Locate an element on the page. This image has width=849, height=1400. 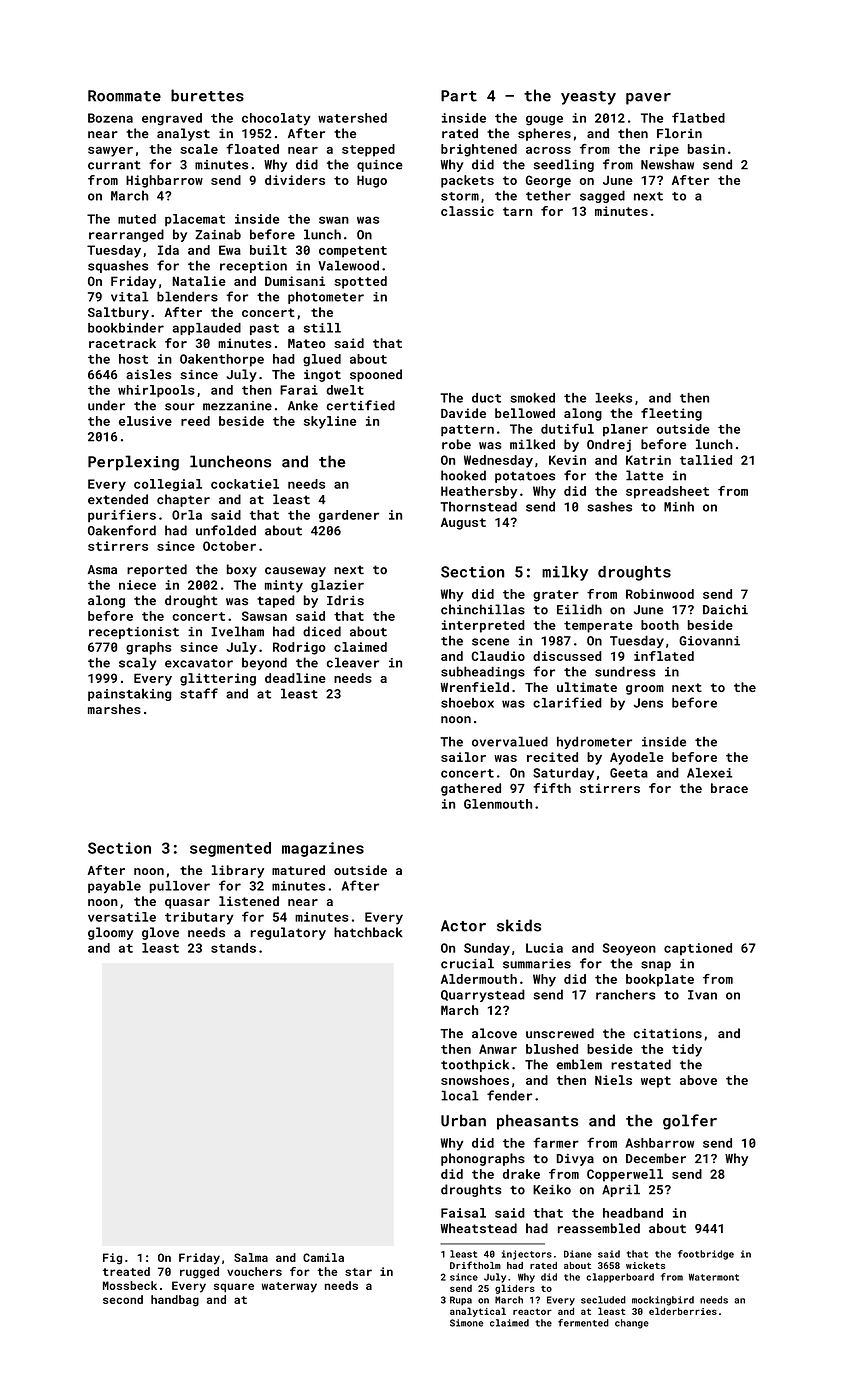
second is located at coordinates (123, 1299).
